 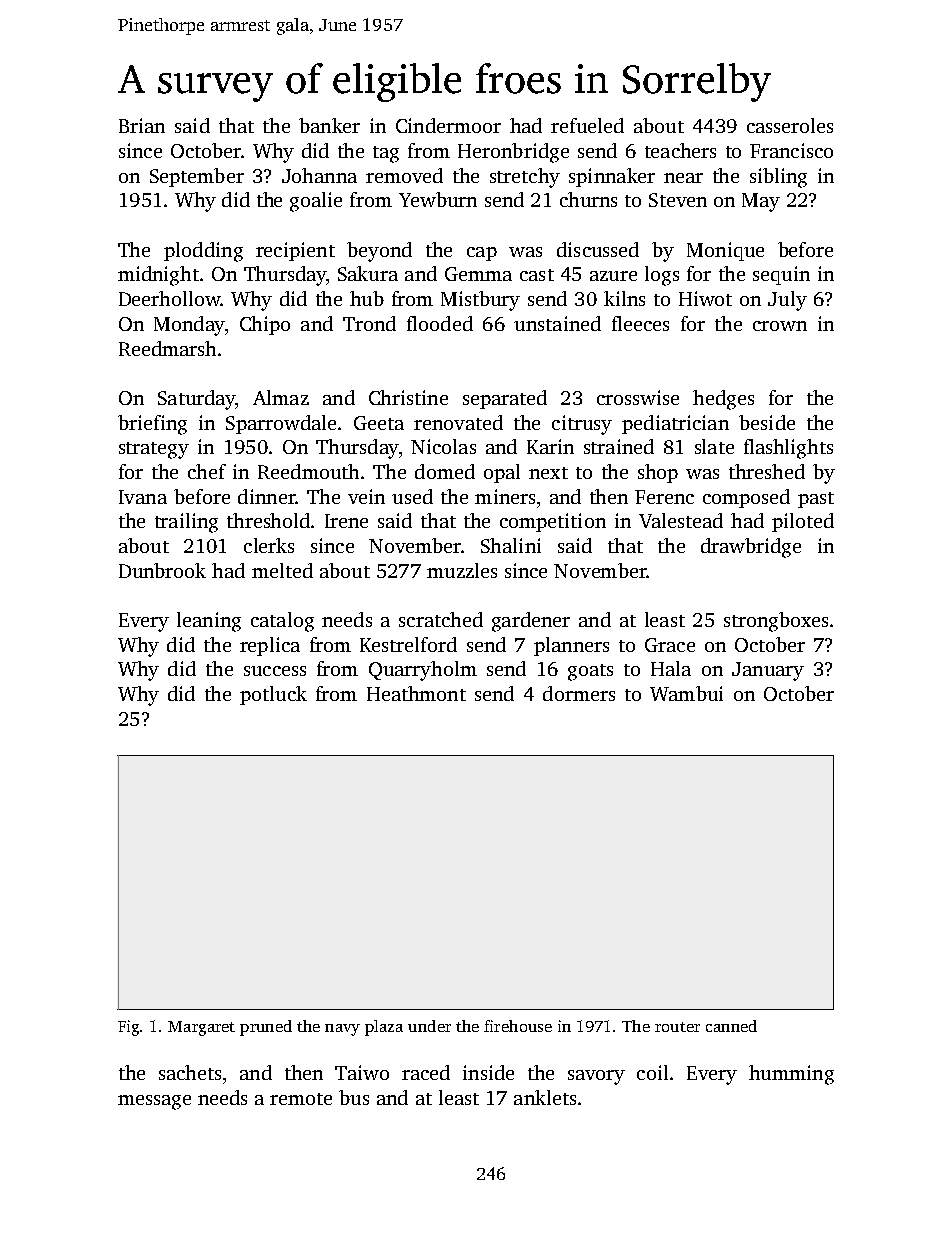 I want to click on message, so click(x=154, y=1102).
